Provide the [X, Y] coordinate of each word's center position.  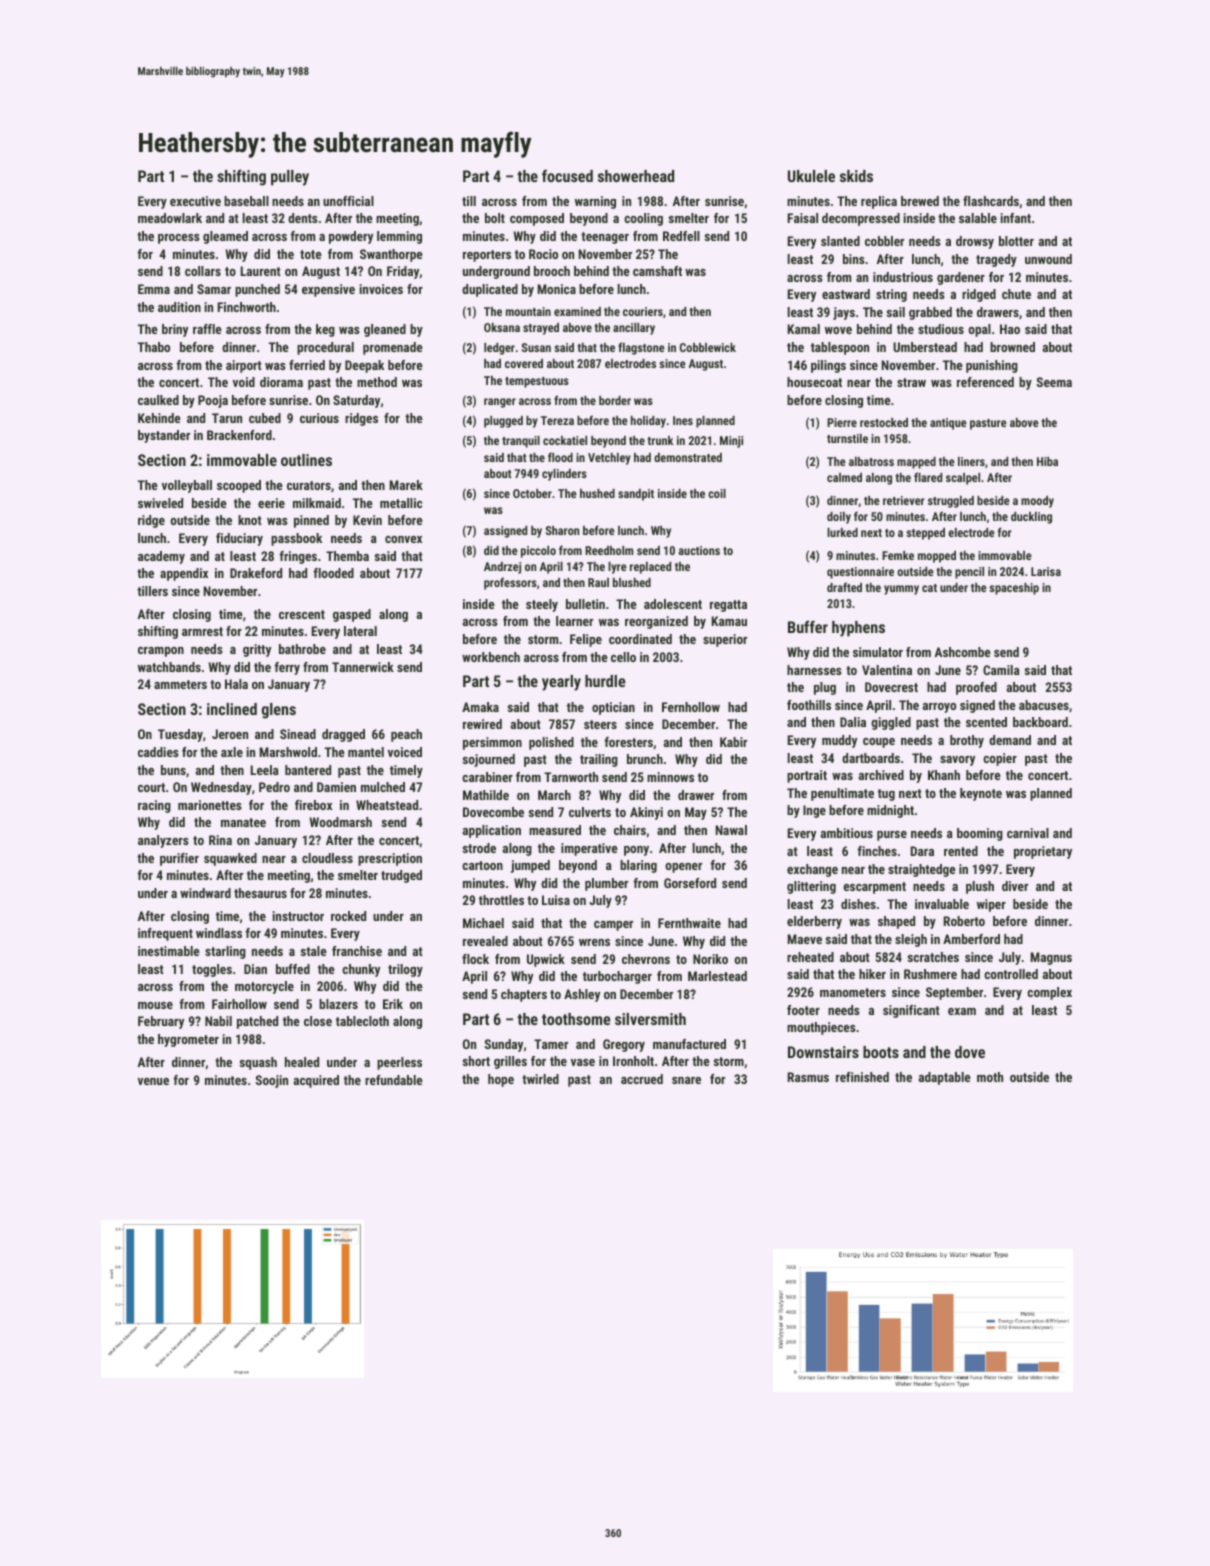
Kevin [367, 520]
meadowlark [170, 218]
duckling [1031, 518]
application [492, 831]
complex [1049, 993]
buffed [293, 969]
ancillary [634, 329]
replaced [650, 568]
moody [1037, 502]
